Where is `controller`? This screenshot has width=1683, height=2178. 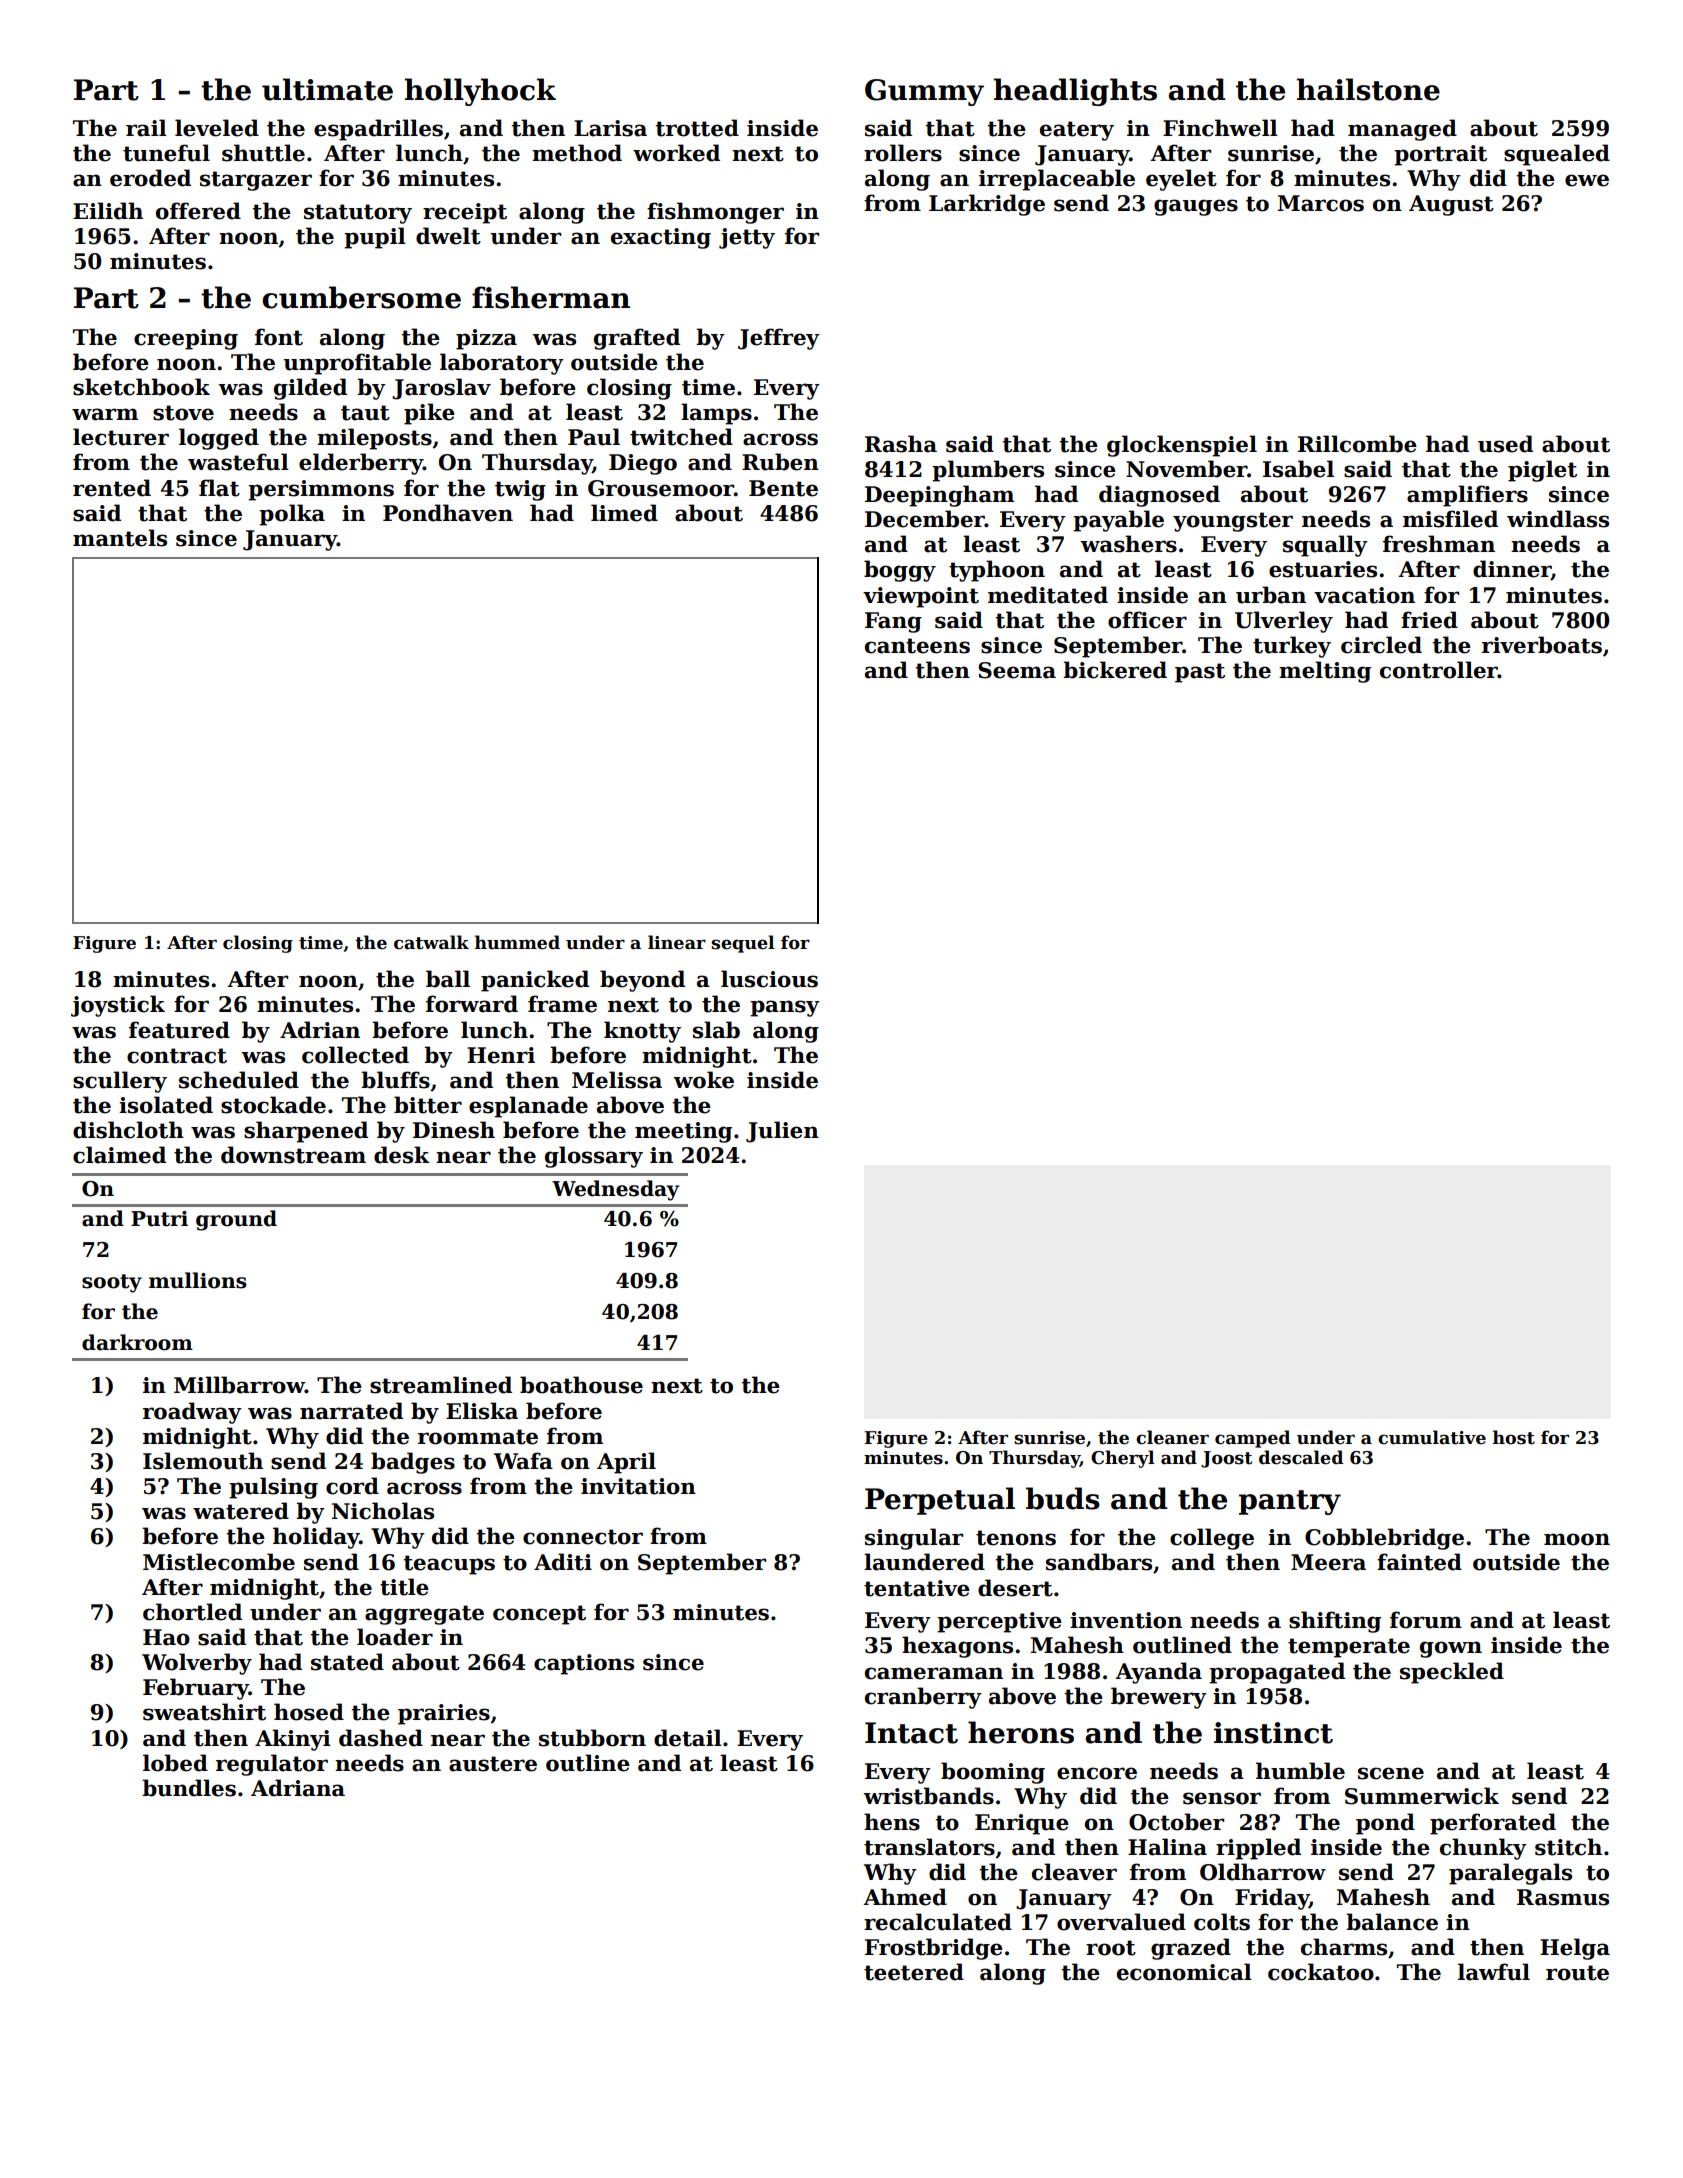
controller is located at coordinates (1439, 670).
